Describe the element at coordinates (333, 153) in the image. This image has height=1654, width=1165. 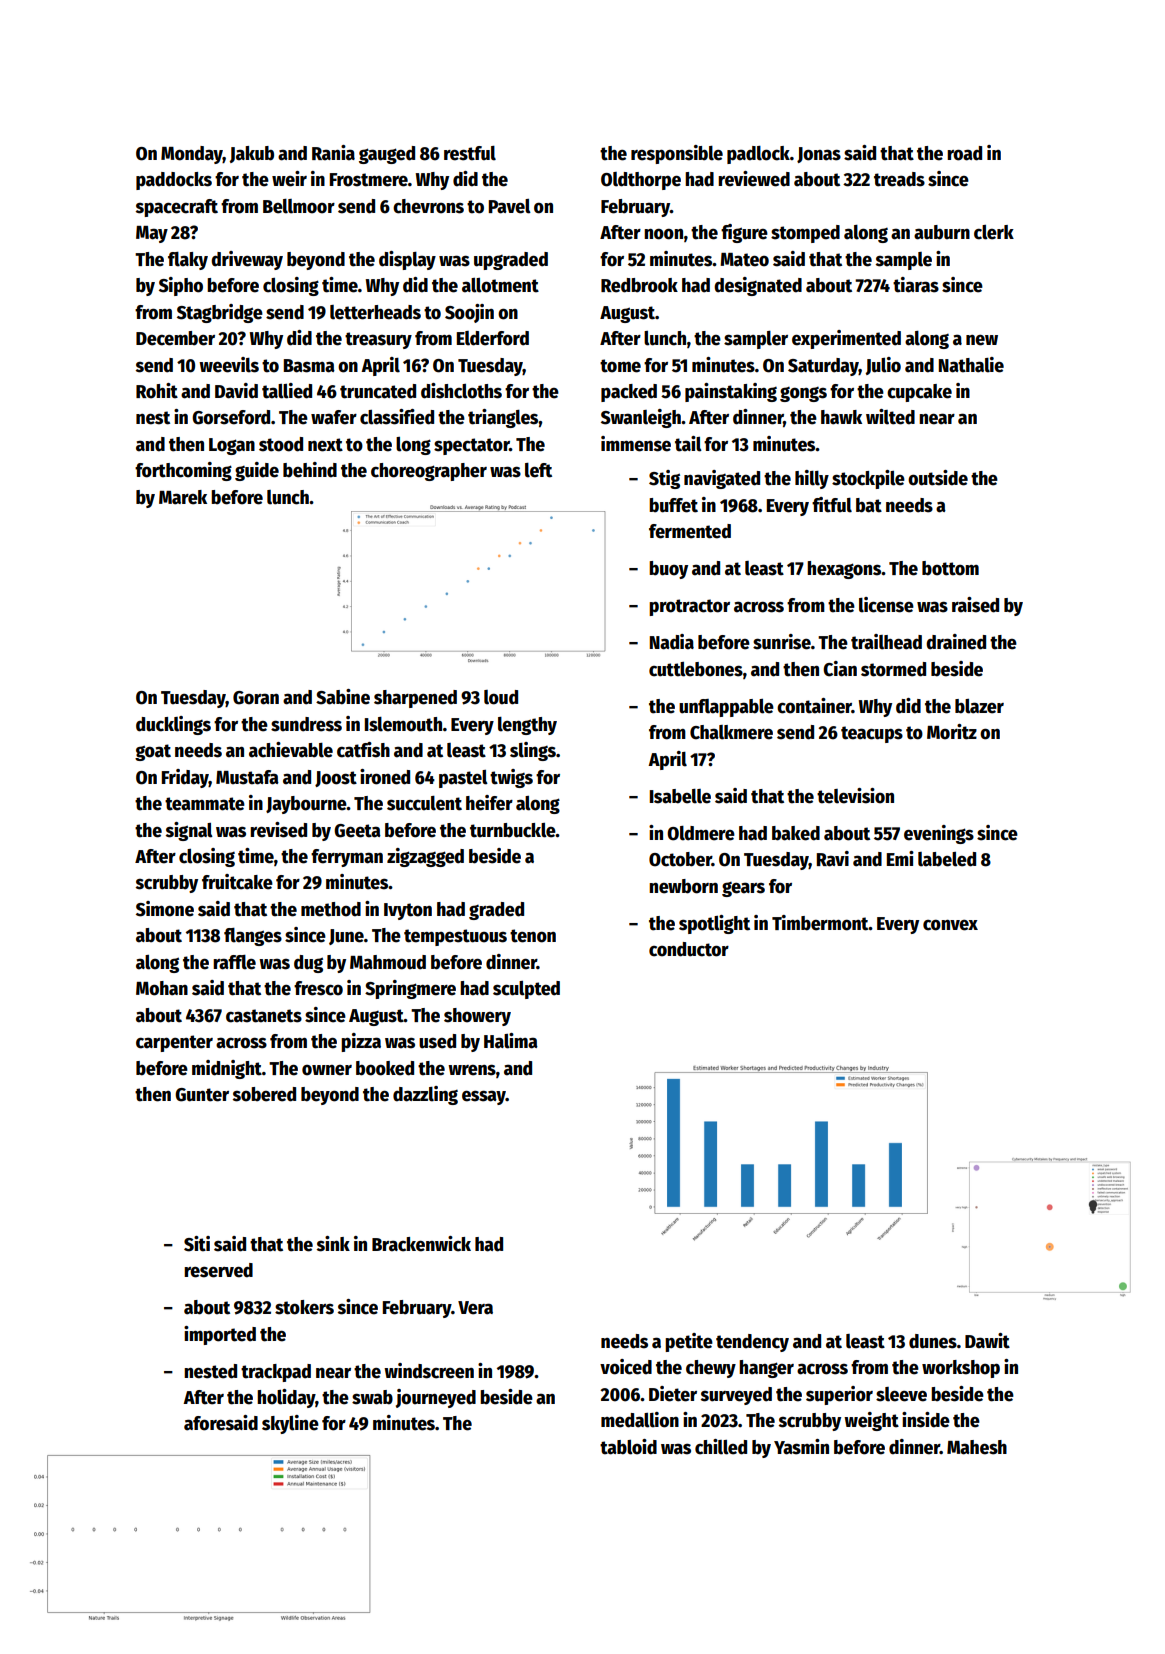
I see `Rania` at that location.
